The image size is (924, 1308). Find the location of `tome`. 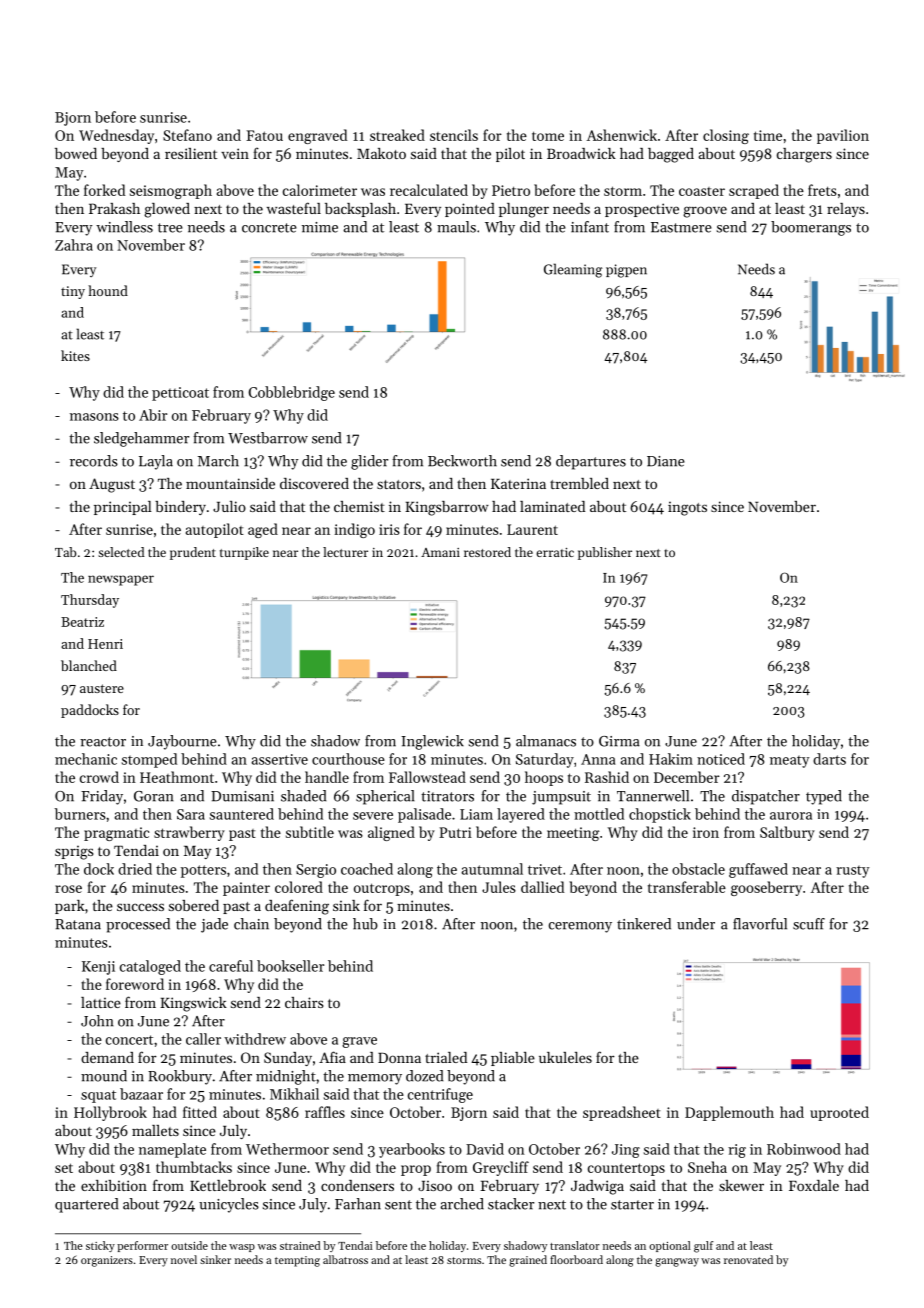

tome is located at coordinates (548, 136).
